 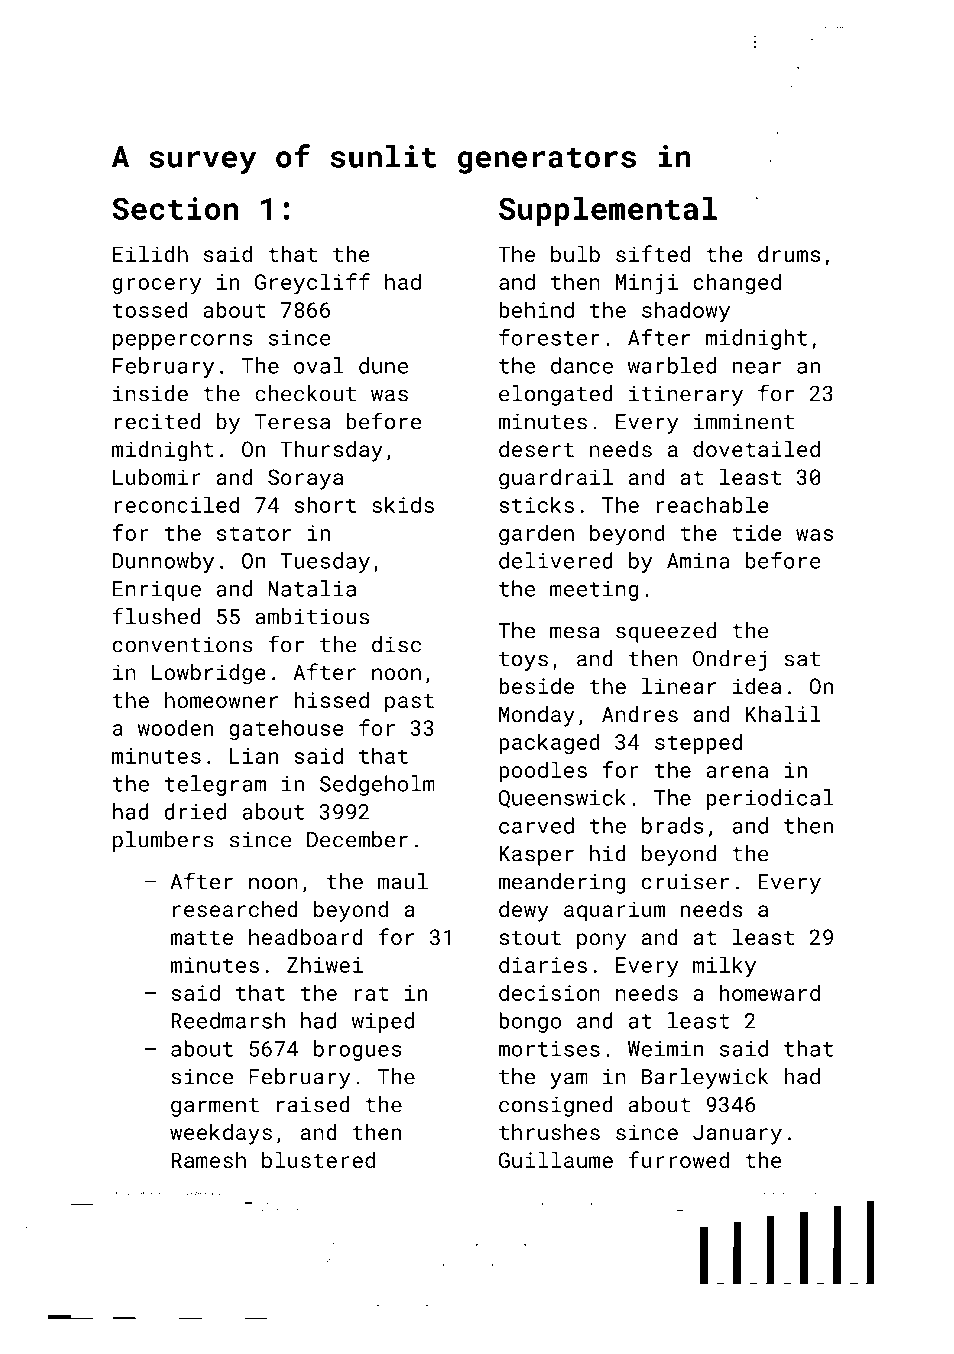 I want to click on garment, so click(x=215, y=1107).
